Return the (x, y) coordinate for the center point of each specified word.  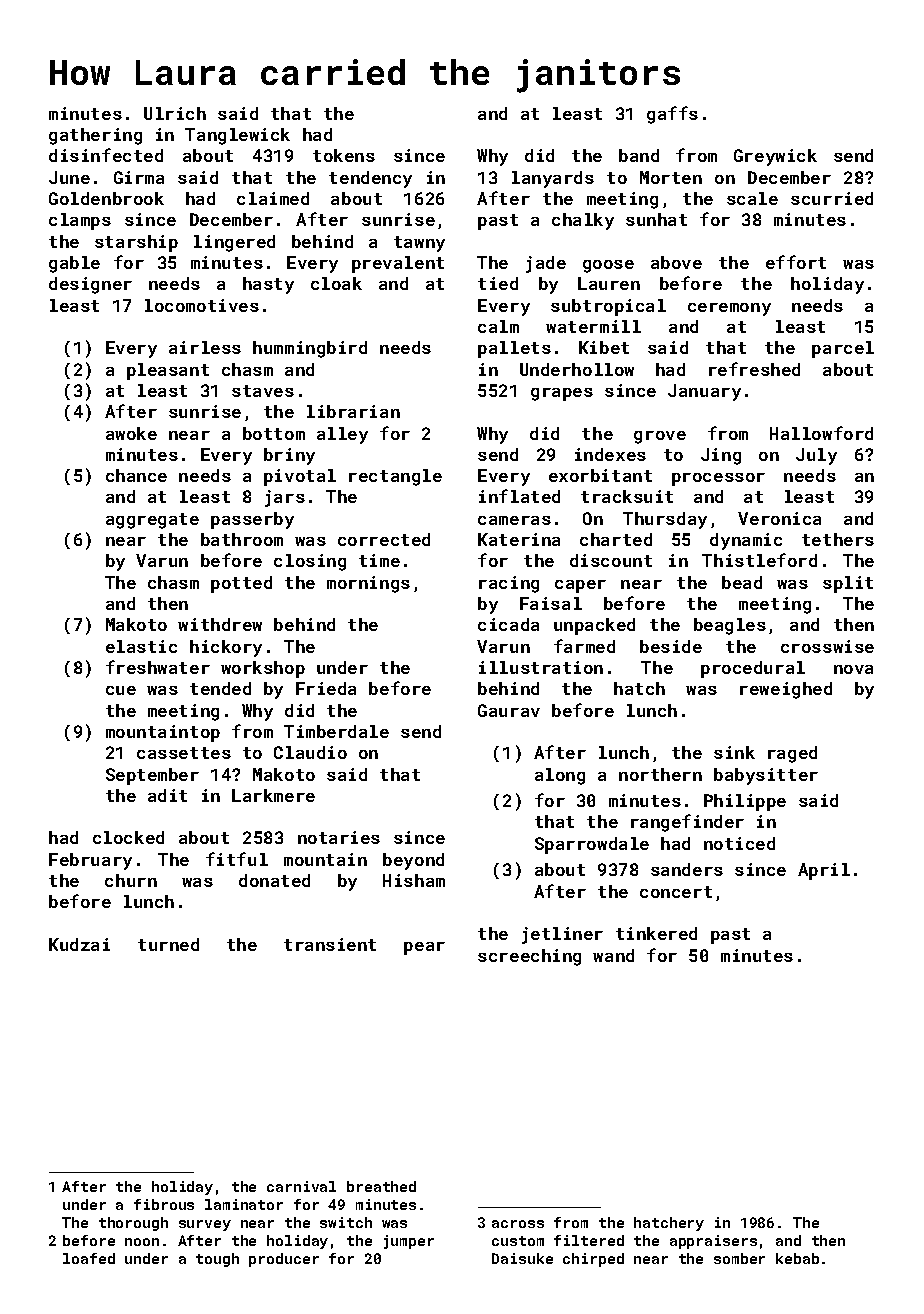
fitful (237, 859)
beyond (413, 861)
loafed (89, 1258)
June (69, 177)
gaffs (672, 115)
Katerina (519, 539)
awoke (131, 433)
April (824, 871)
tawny (419, 244)
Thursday (665, 520)
